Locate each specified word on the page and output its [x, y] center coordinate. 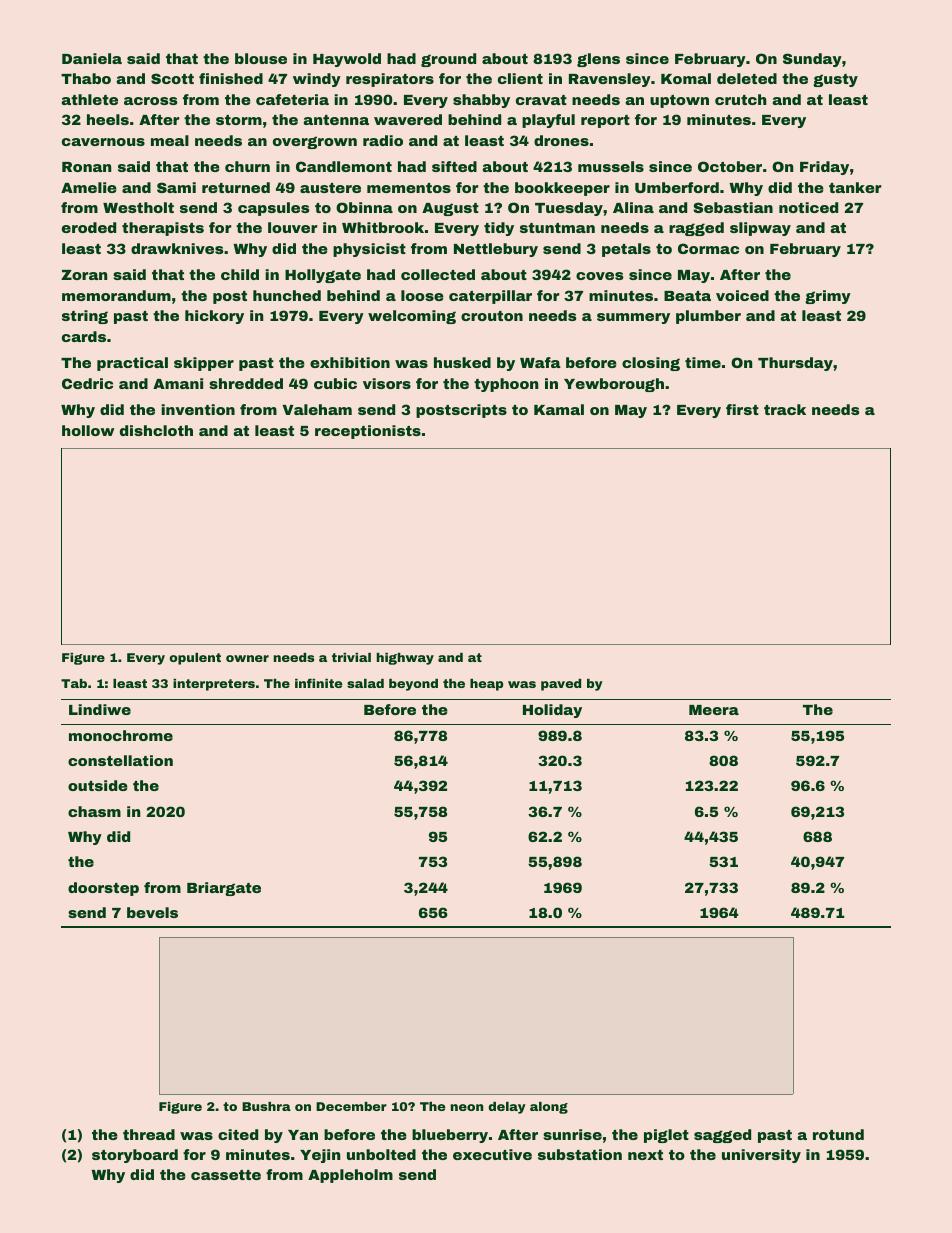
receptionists [368, 432]
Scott [172, 78]
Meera [714, 710]
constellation [120, 760]
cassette [226, 1175]
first [742, 409]
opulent [195, 659]
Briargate [224, 889]
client [520, 78]
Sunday [812, 60]
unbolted [381, 1154]
